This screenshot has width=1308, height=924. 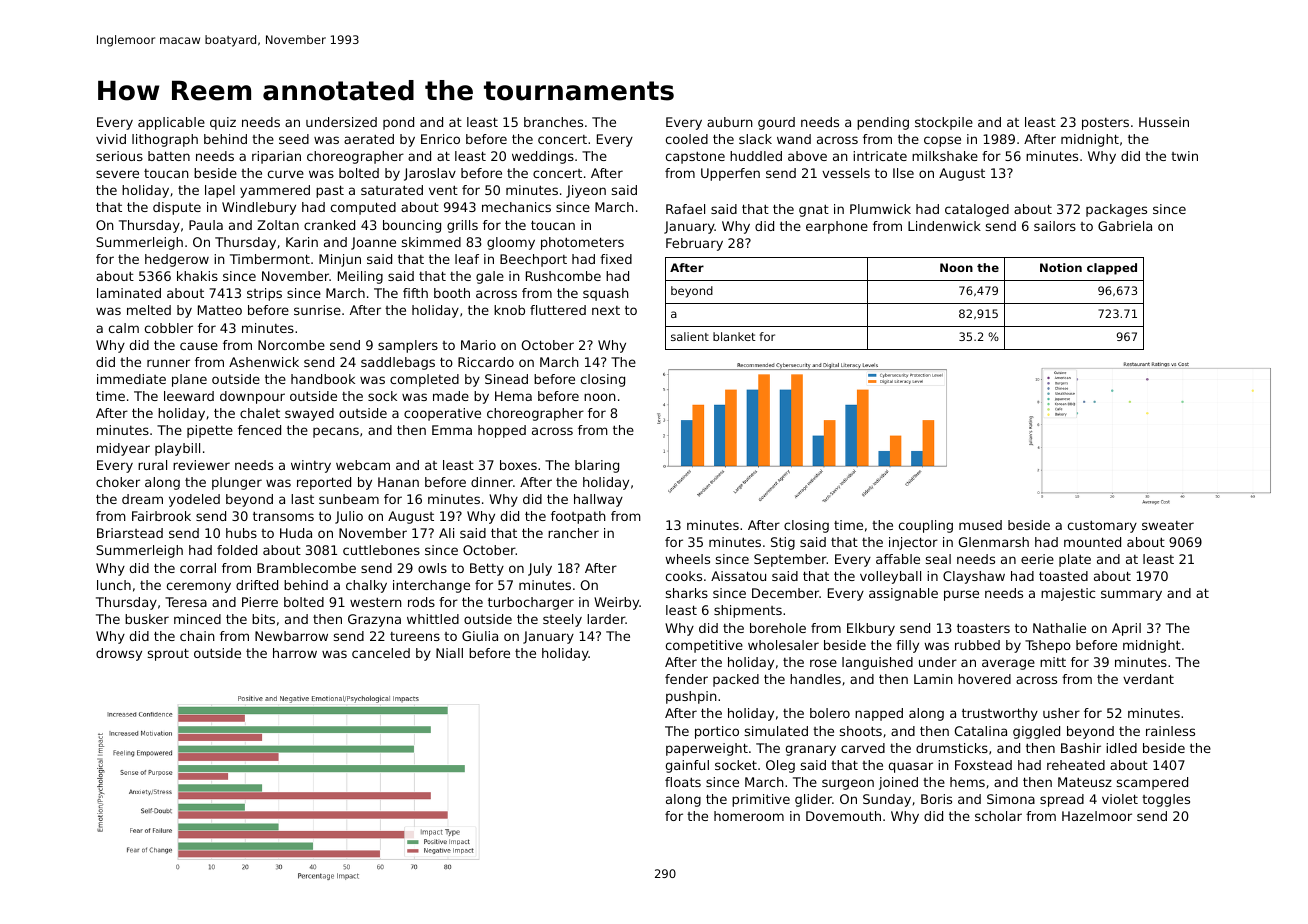 I want to click on Aissatou, so click(x=738, y=576).
